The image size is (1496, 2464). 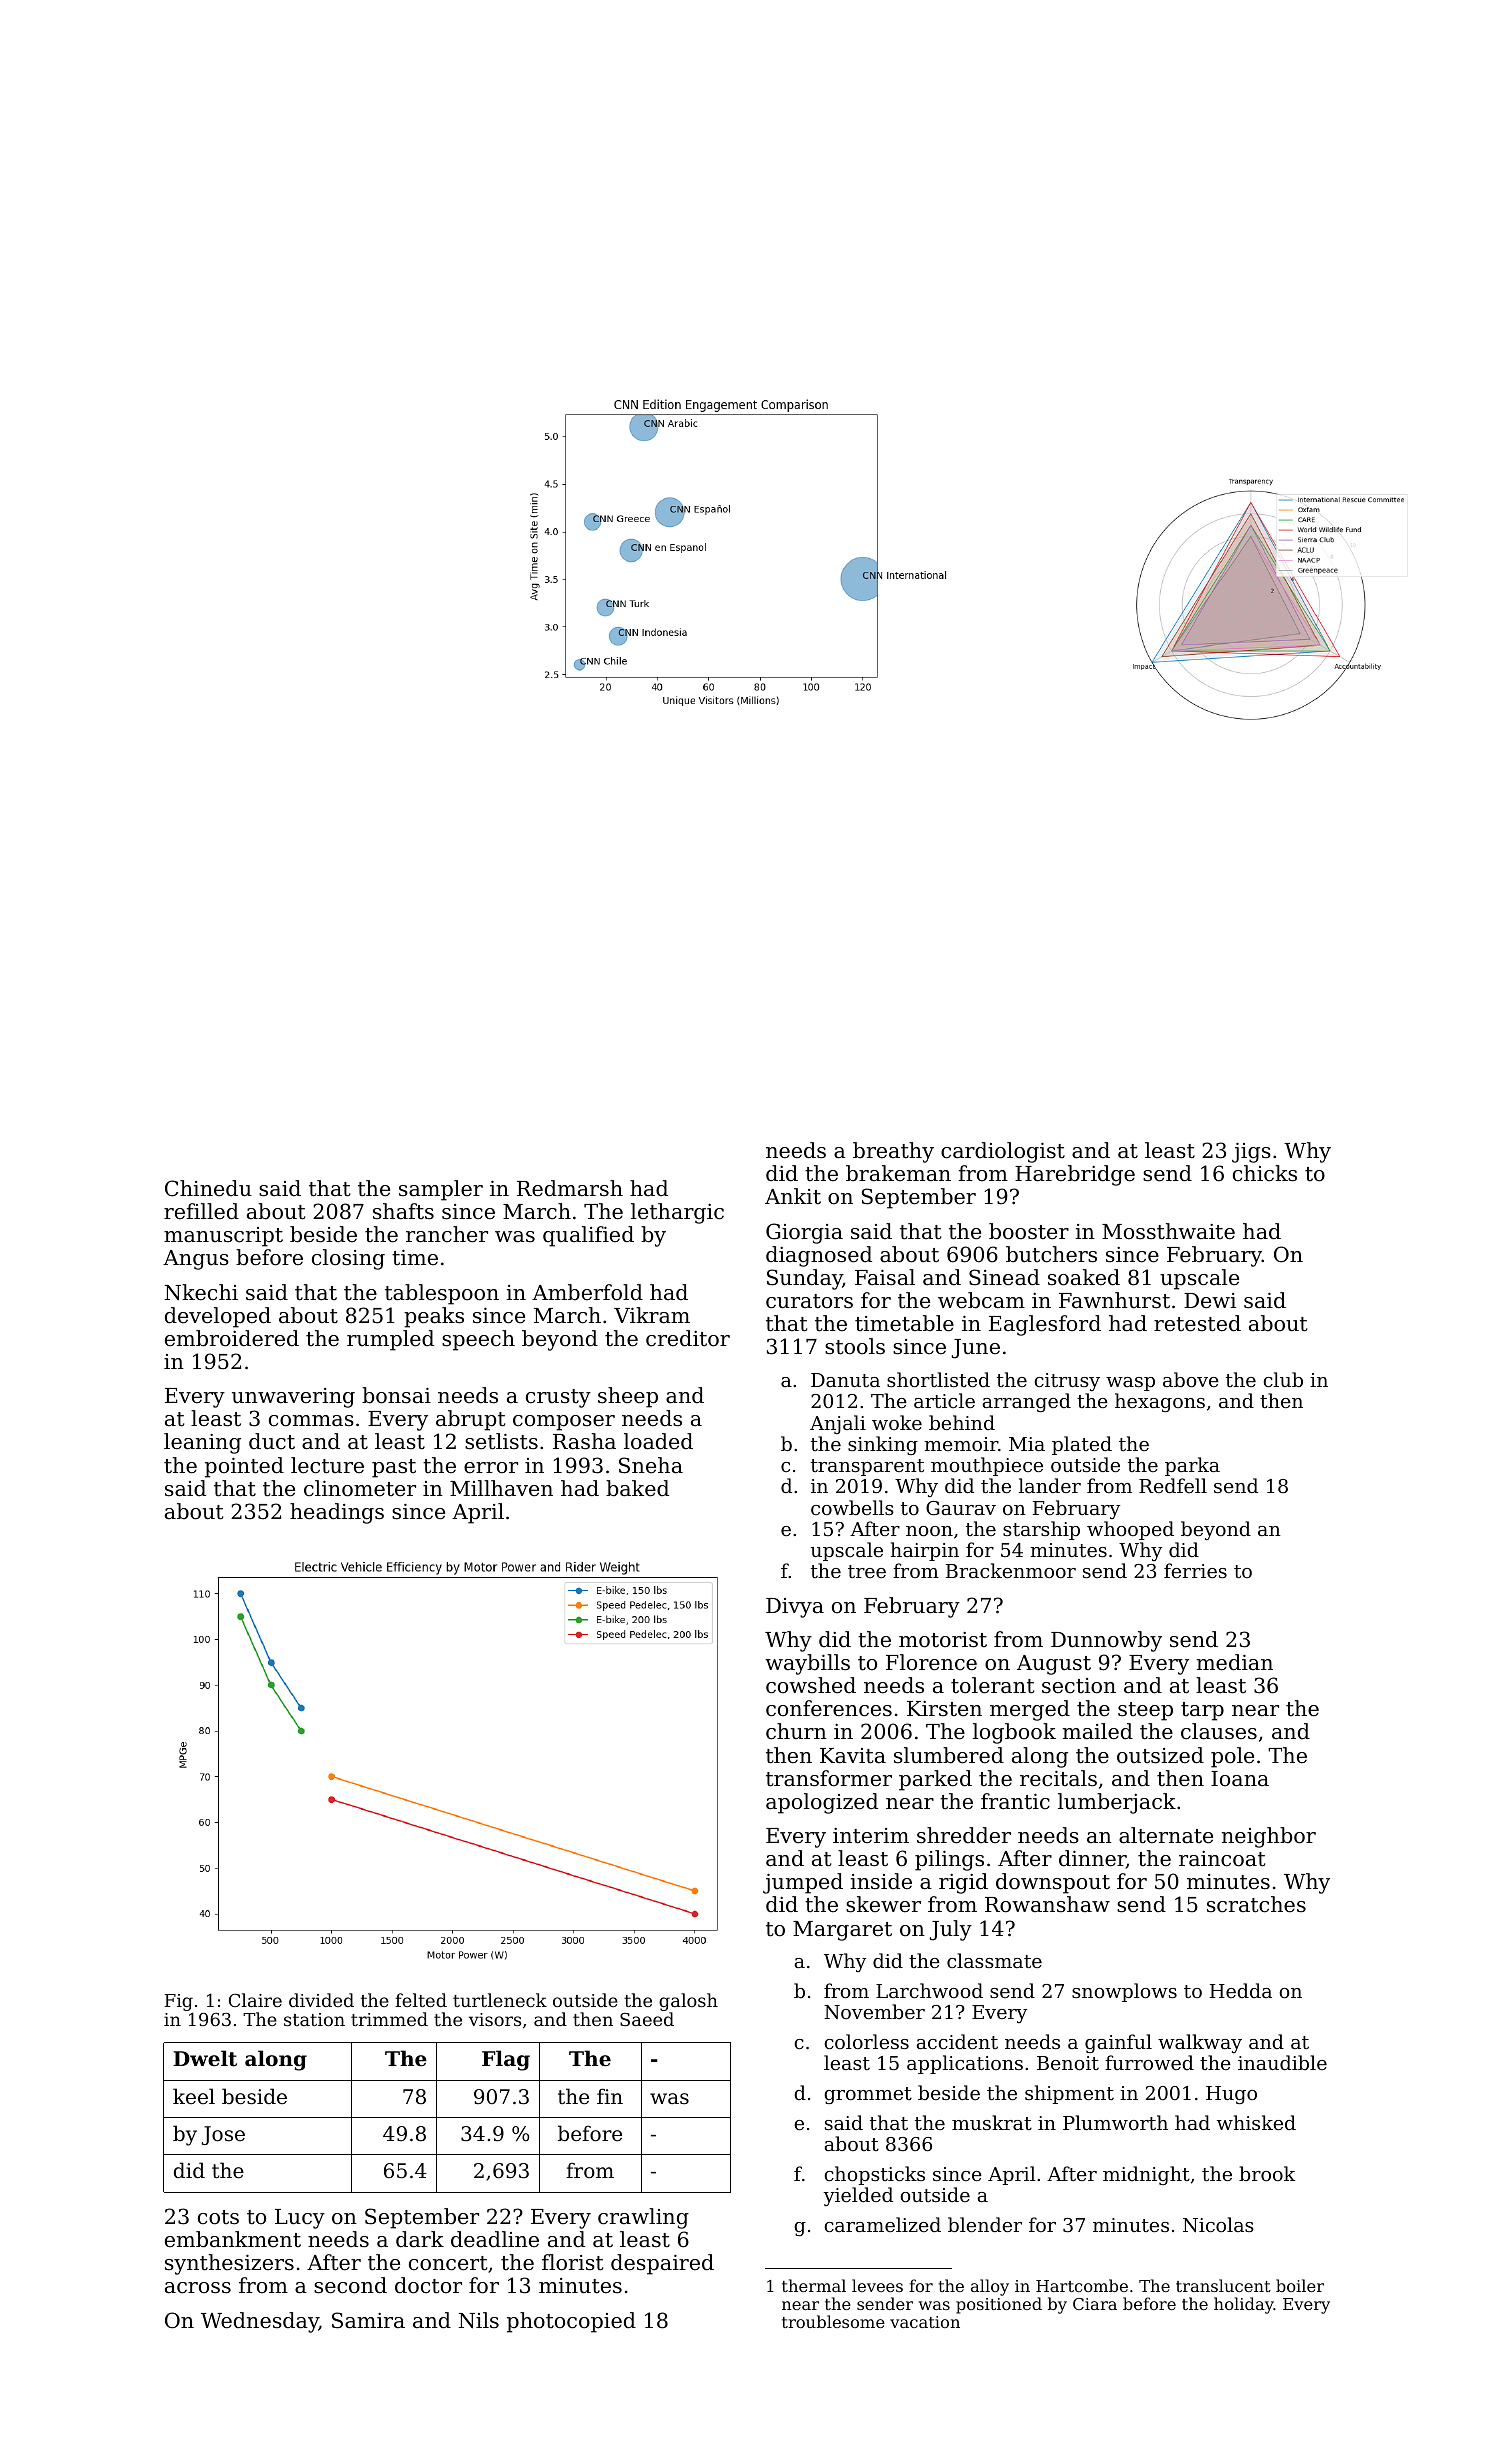 What do you see at coordinates (368, 2320) in the screenshot?
I see `Samira` at bounding box center [368, 2320].
